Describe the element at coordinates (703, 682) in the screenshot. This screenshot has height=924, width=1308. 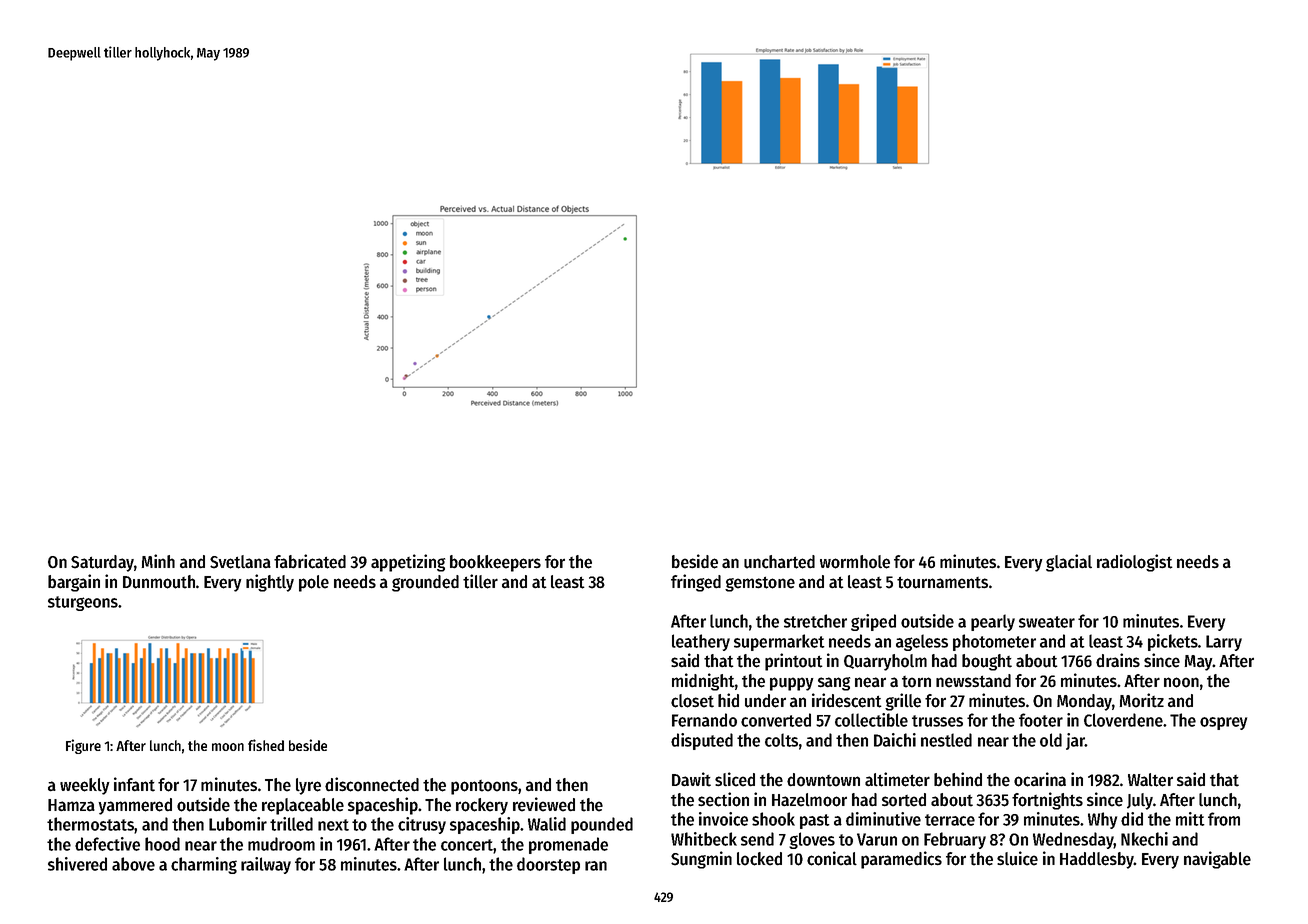
I see `midnight` at that location.
